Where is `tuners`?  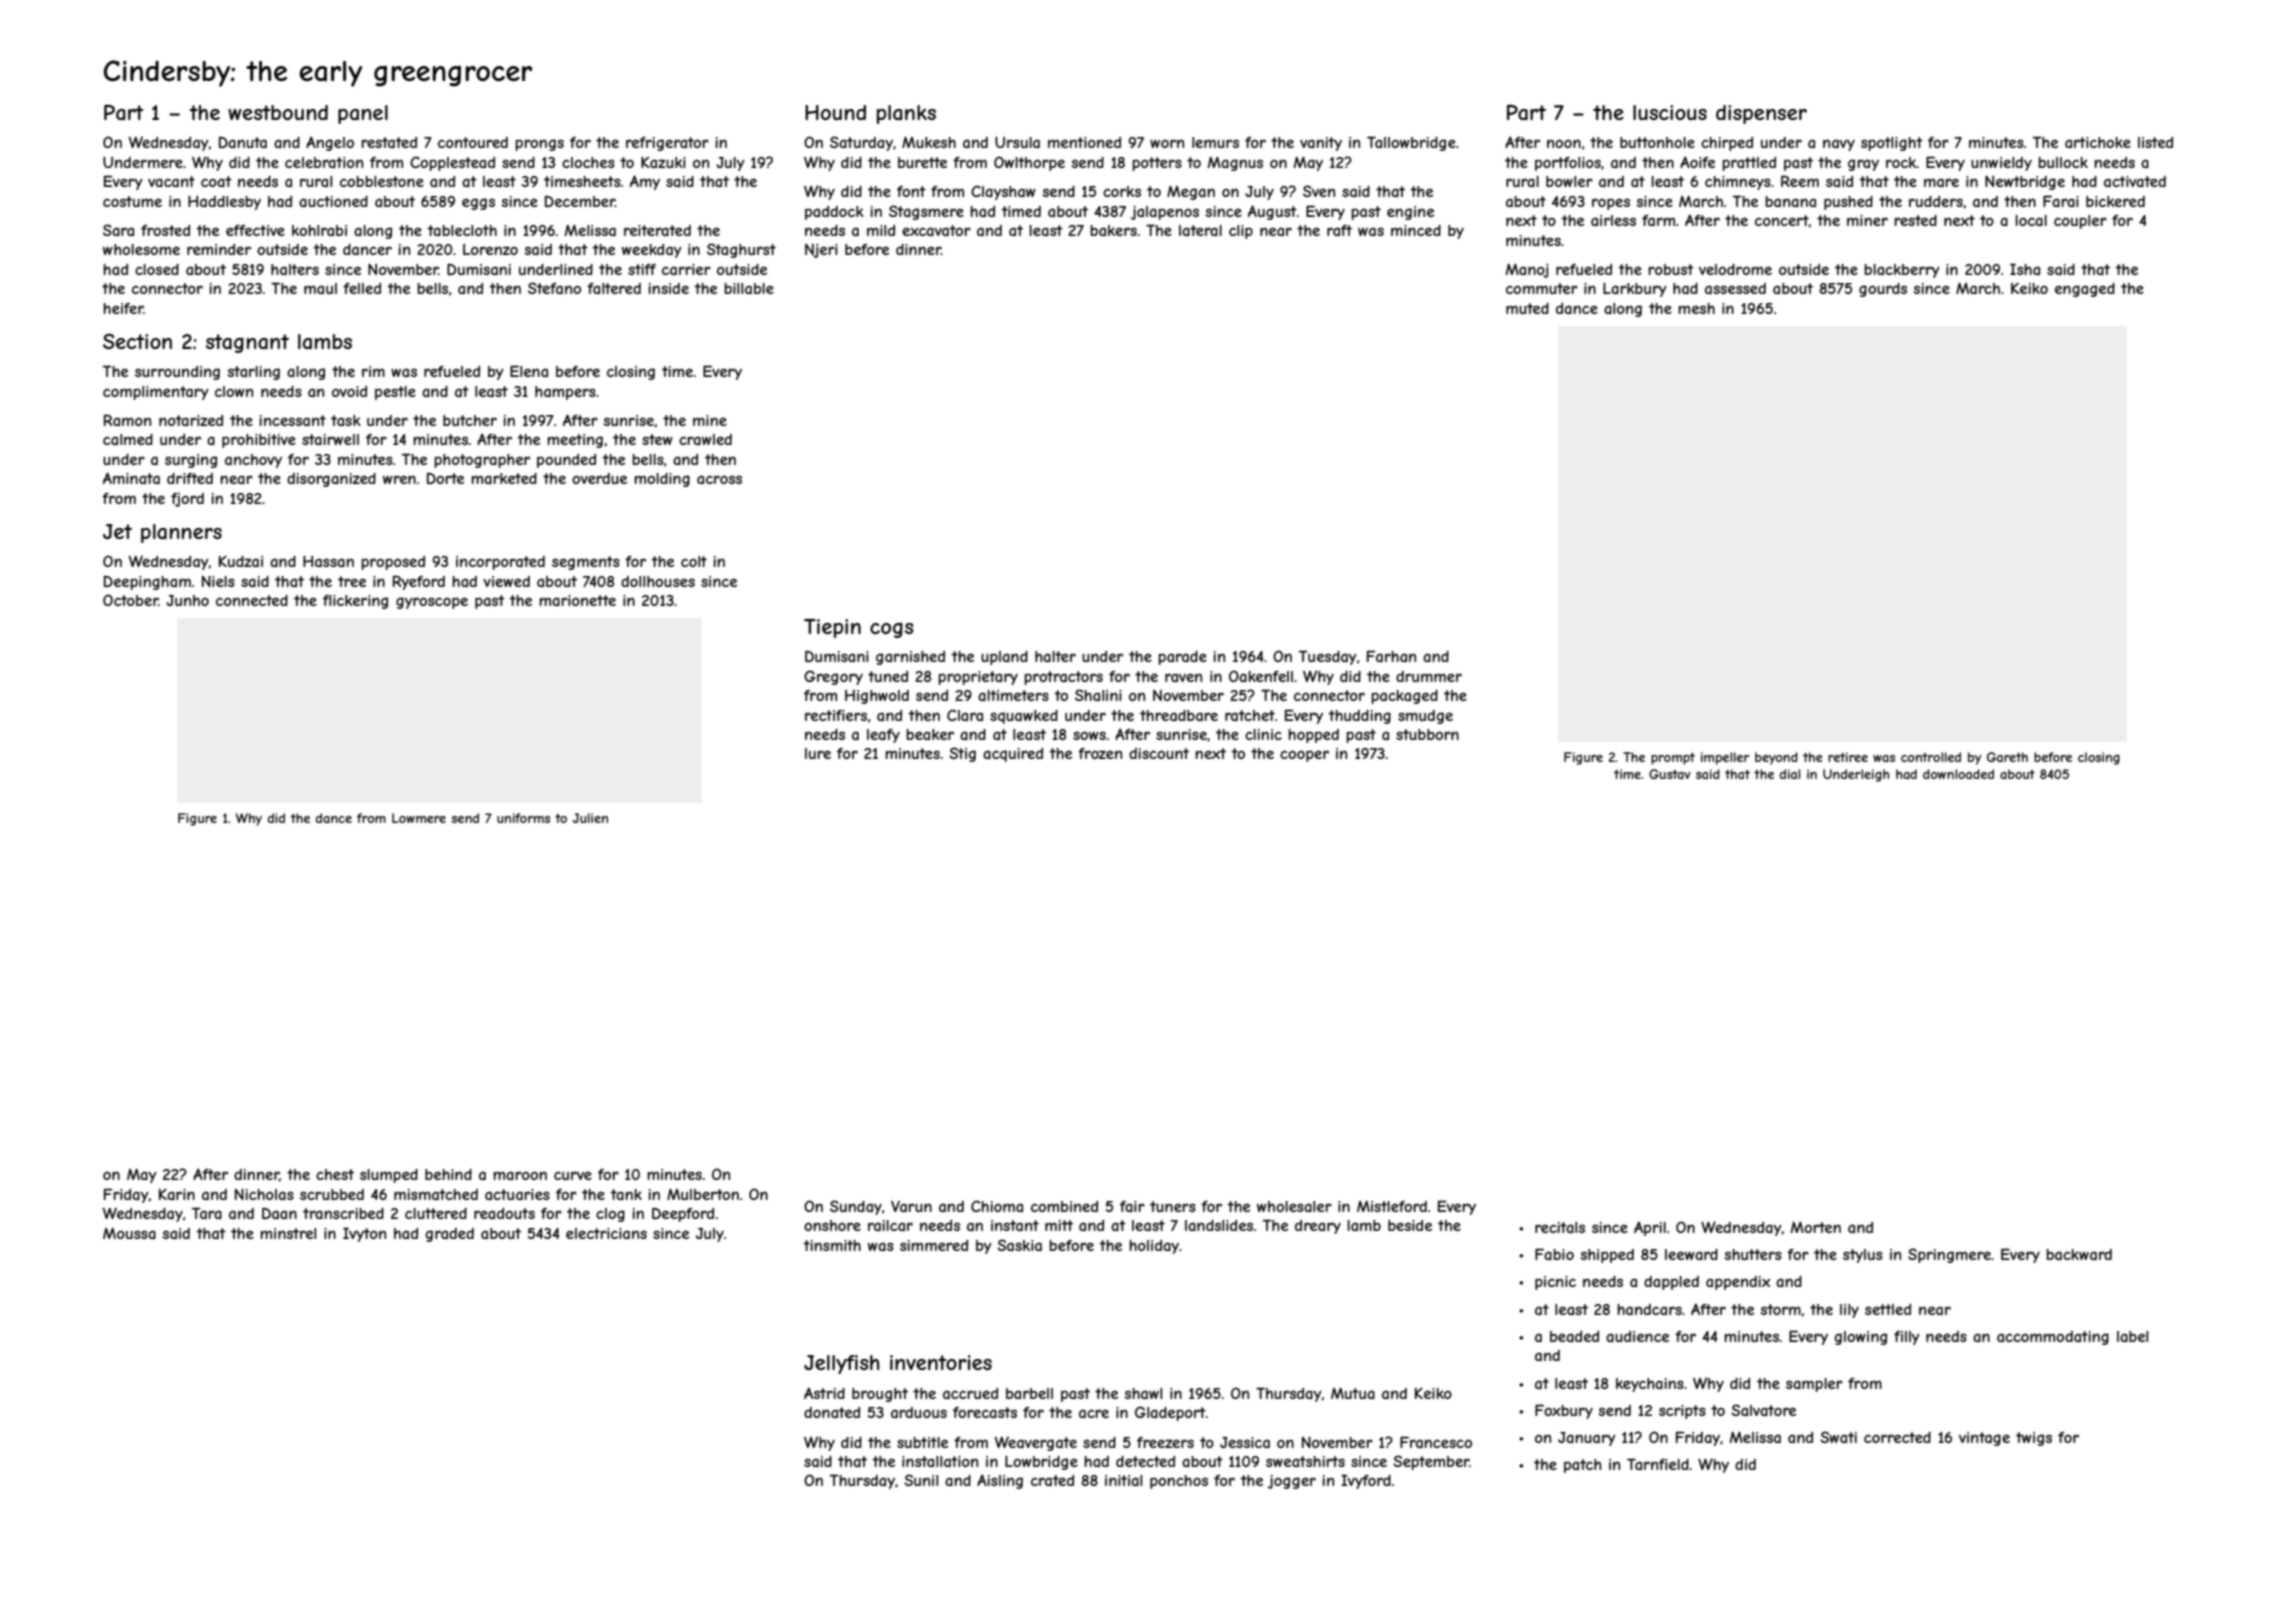 tuners is located at coordinates (1173, 1206).
